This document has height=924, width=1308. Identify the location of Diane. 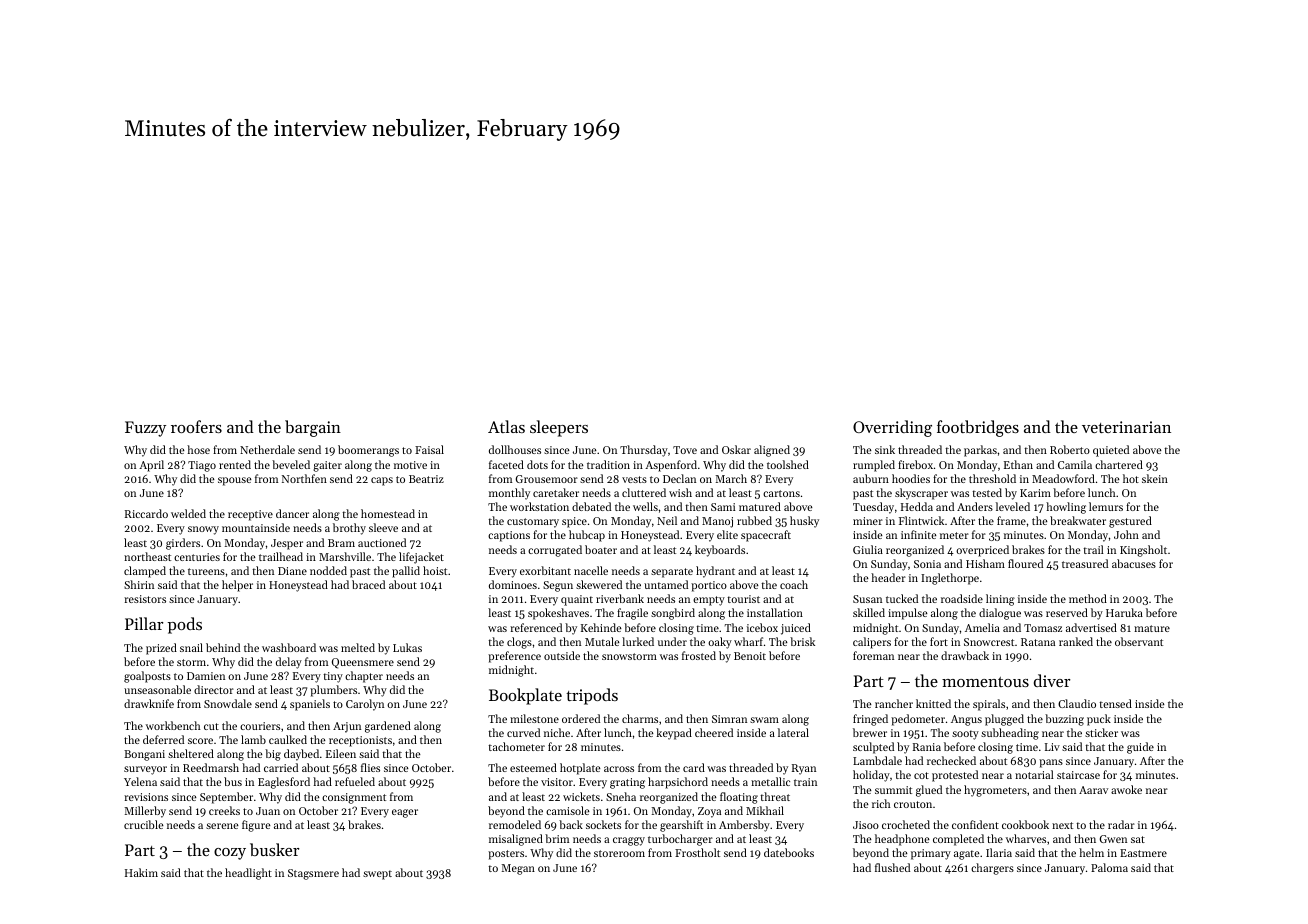
(292, 571).
